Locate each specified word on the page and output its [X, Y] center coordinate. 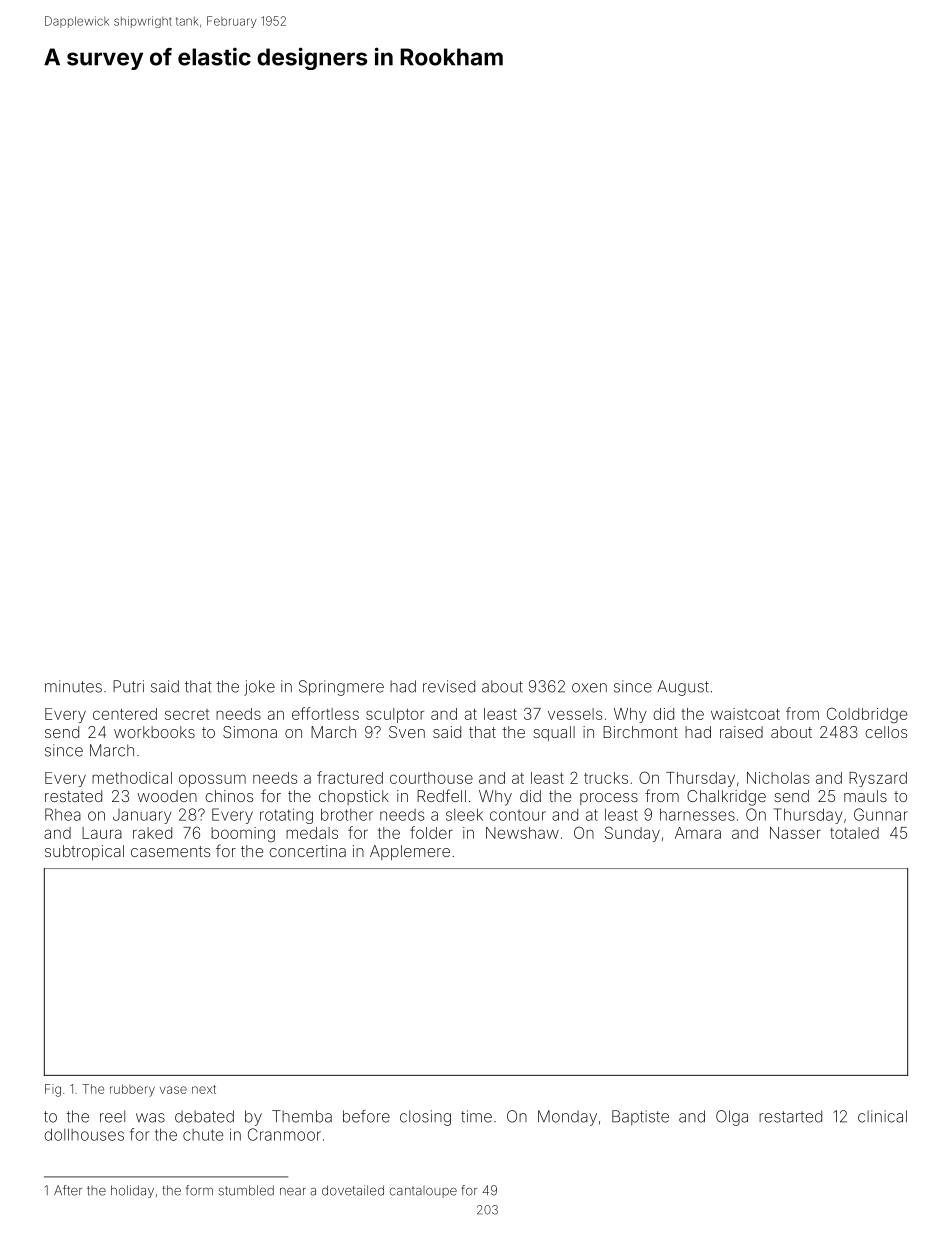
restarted [790, 1116]
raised [741, 732]
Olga [732, 1118]
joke [259, 688]
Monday [567, 1118]
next [204, 1089]
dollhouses [84, 1134]
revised [449, 686]
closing [425, 1118]
